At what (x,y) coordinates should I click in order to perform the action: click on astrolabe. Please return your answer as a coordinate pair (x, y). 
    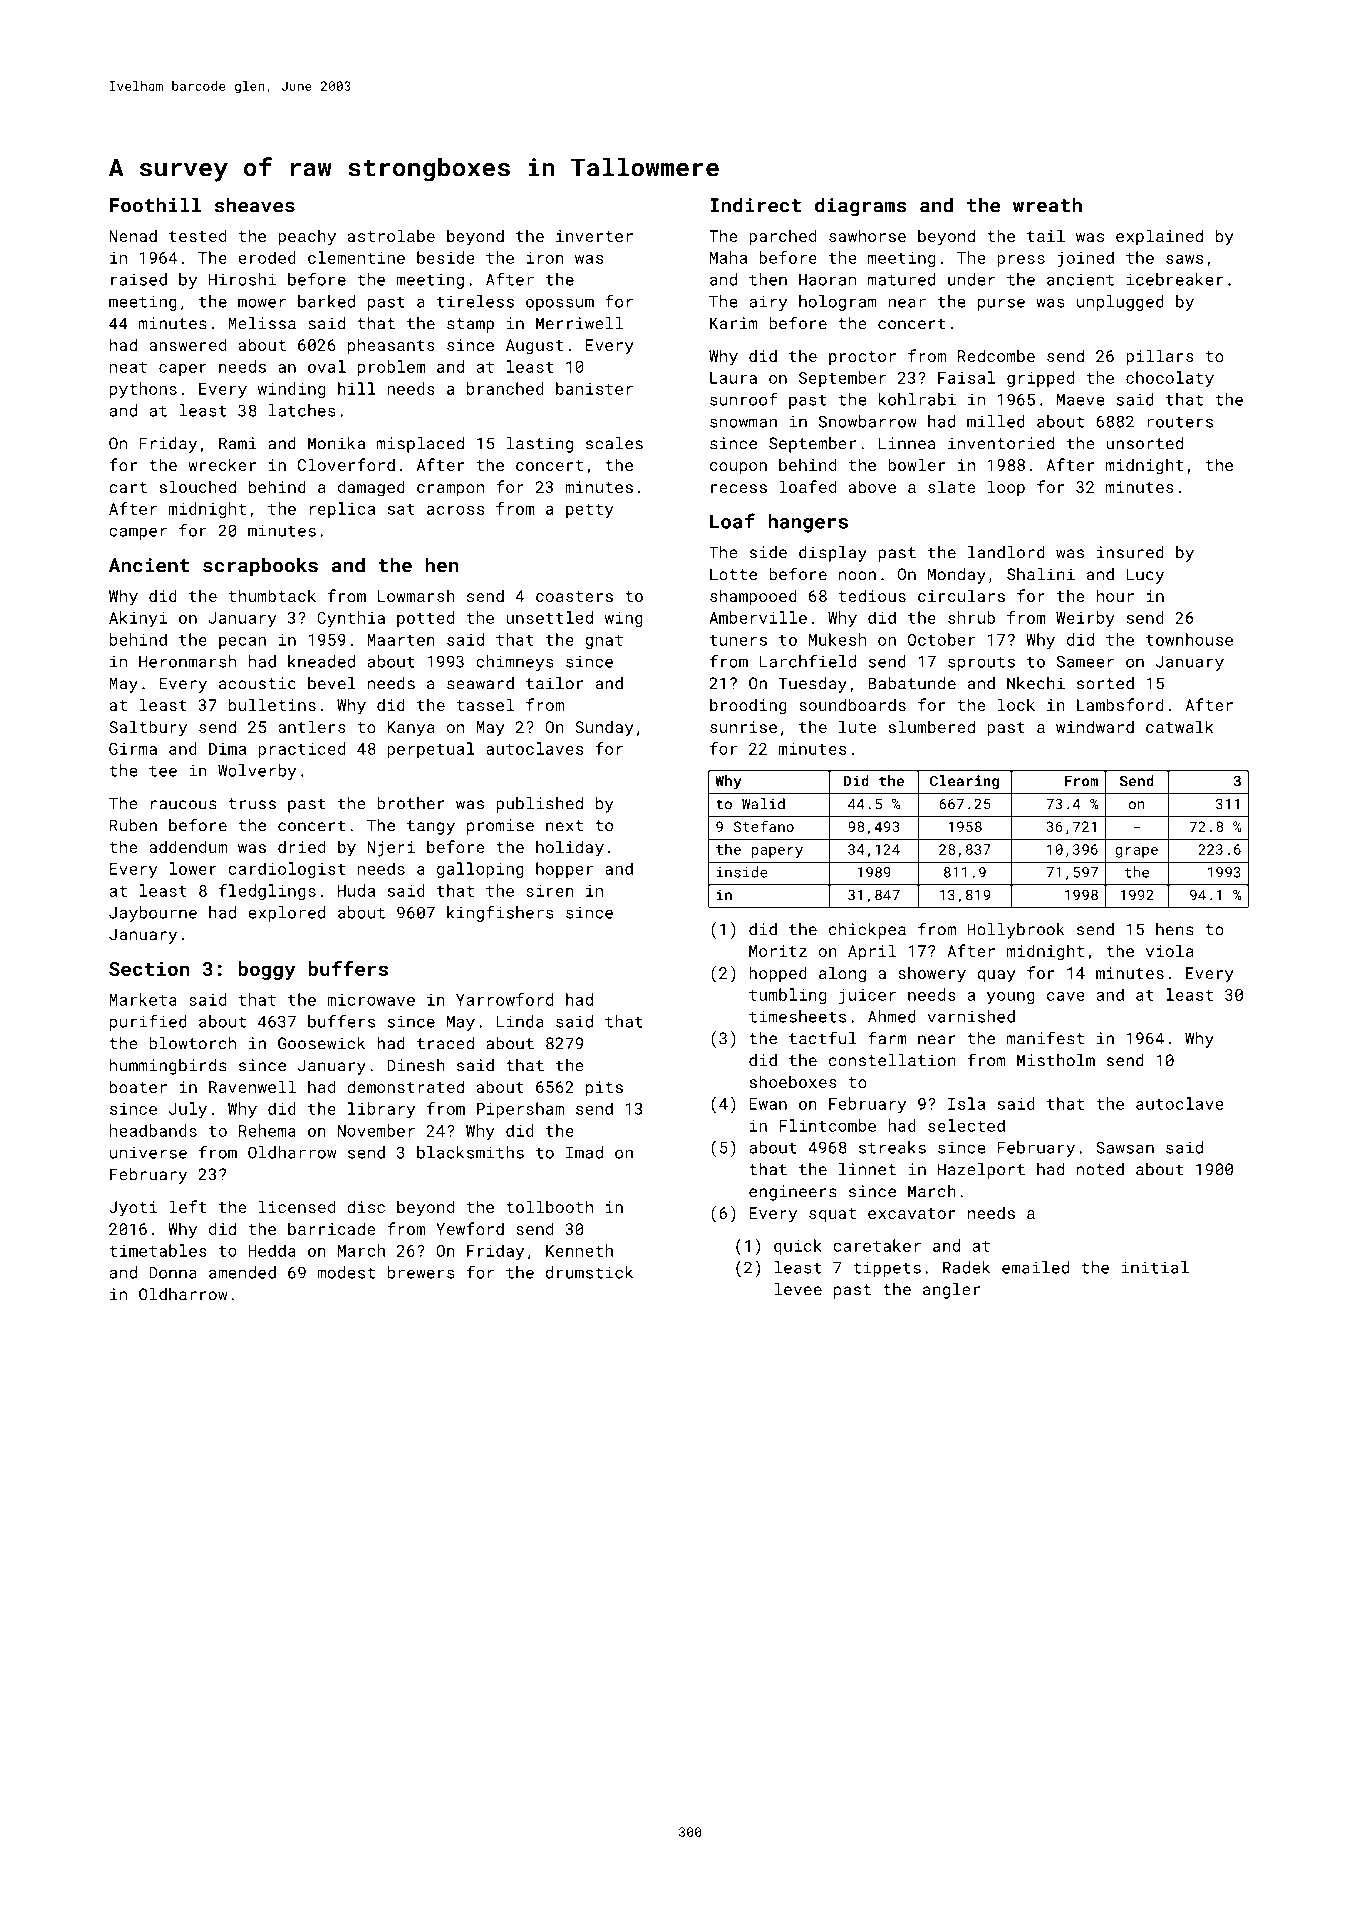
    Looking at the image, I should click on (391, 235).
